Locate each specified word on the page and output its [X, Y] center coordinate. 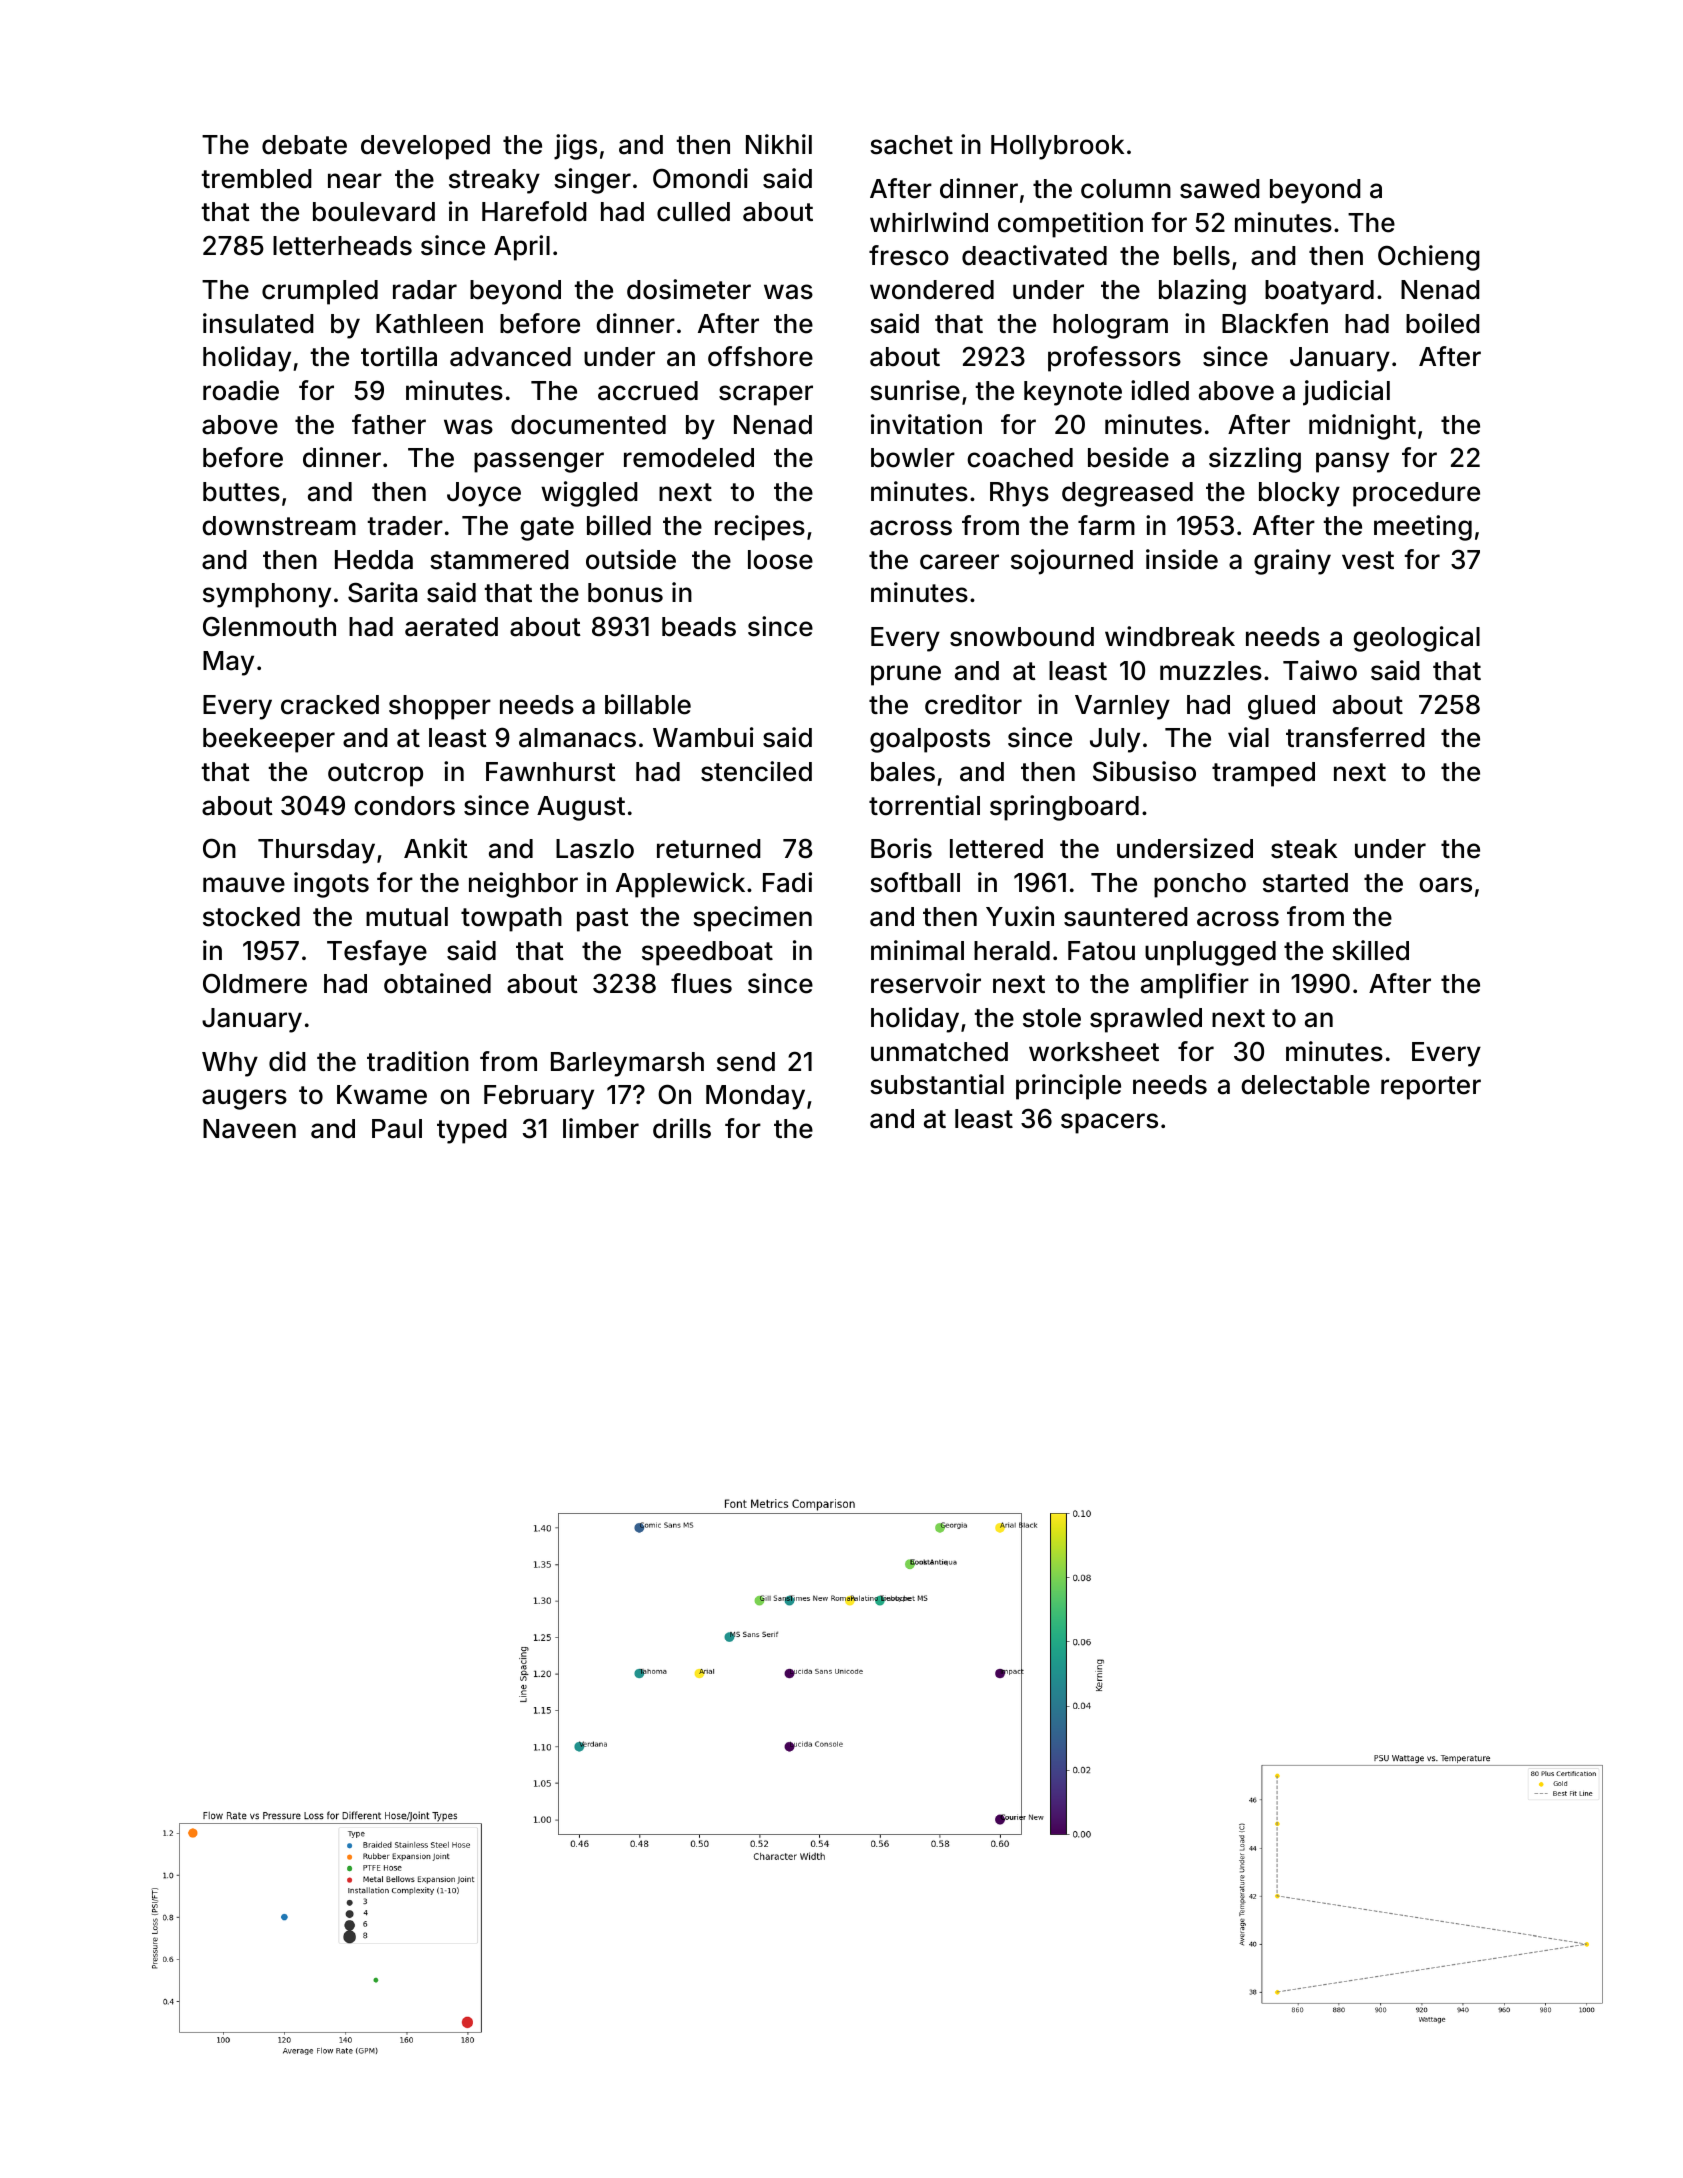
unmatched [939, 1052]
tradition [418, 1061]
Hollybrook [1057, 147]
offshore [760, 356]
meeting [1423, 528]
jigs [575, 147]
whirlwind [929, 222]
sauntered [1126, 917]
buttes [241, 492]
